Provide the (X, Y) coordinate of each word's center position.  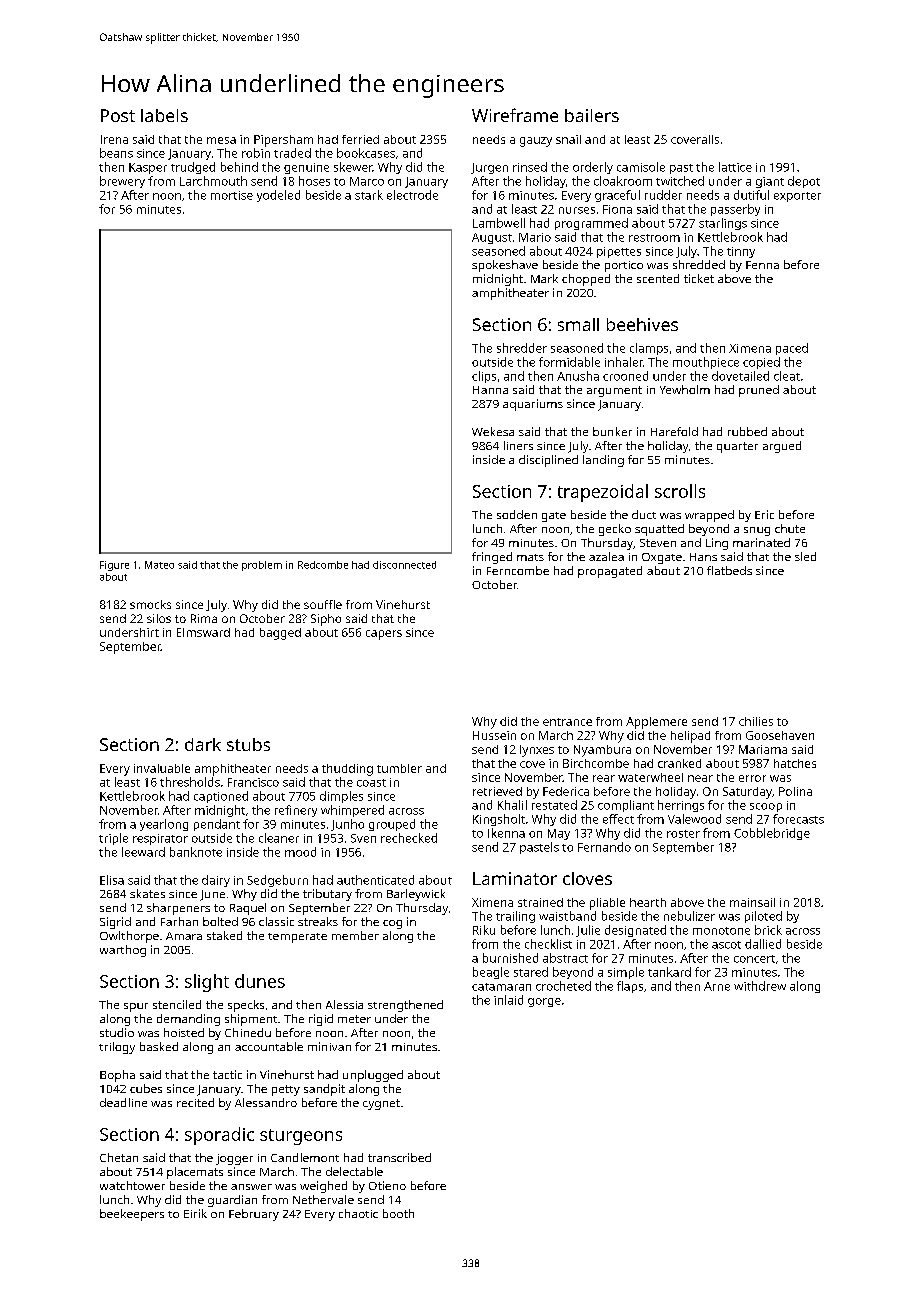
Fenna (762, 265)
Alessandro (266, 1102)
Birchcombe (596, 763)
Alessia (344, 1004)
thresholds (190, 782)
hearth (648, 902)
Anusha (578, 376)
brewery (122, 182)
